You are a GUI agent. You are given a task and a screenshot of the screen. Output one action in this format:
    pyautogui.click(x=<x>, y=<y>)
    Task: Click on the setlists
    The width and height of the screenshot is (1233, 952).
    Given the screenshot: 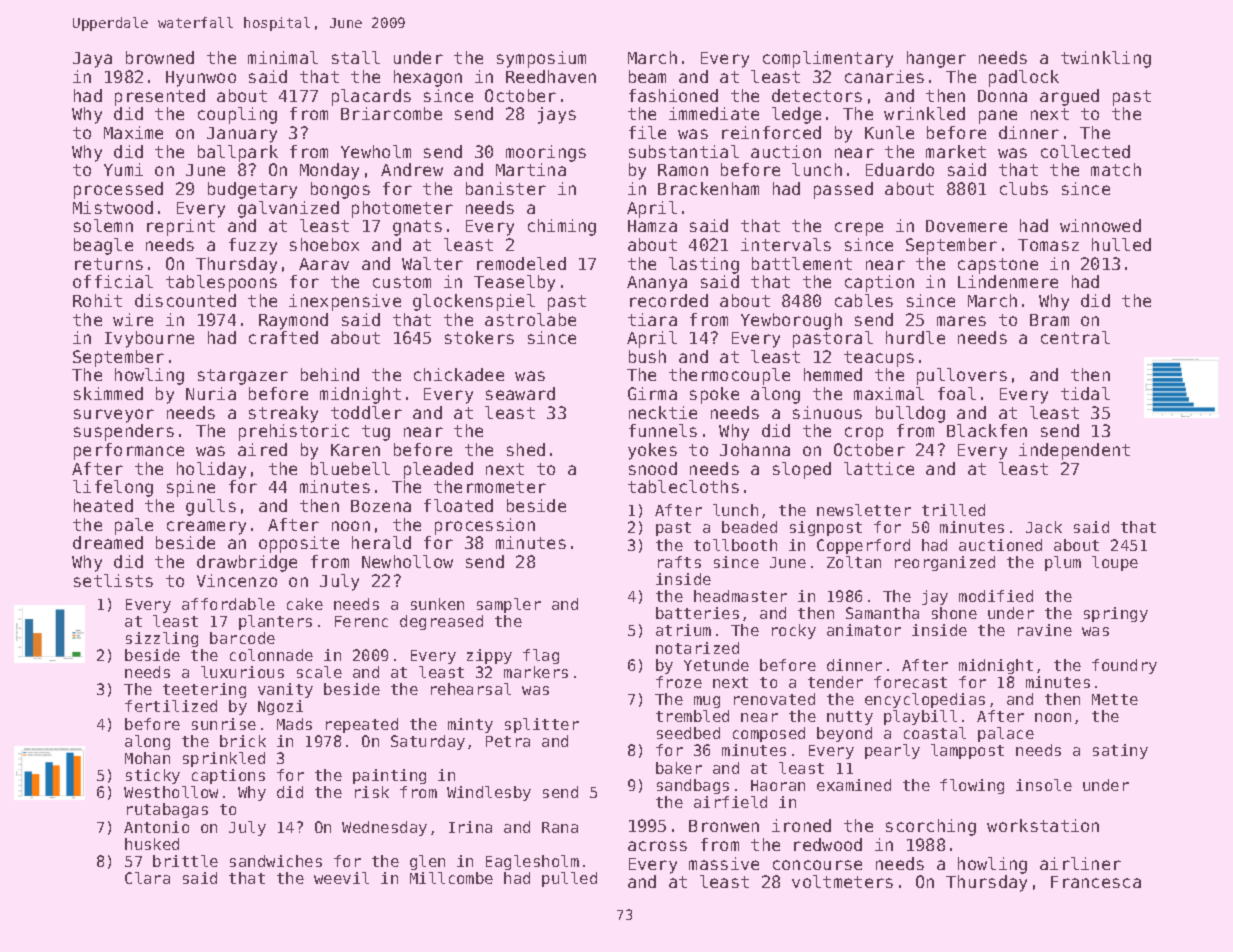 What is the action you would take?
    pyautogui.click(x=113, y=580)
